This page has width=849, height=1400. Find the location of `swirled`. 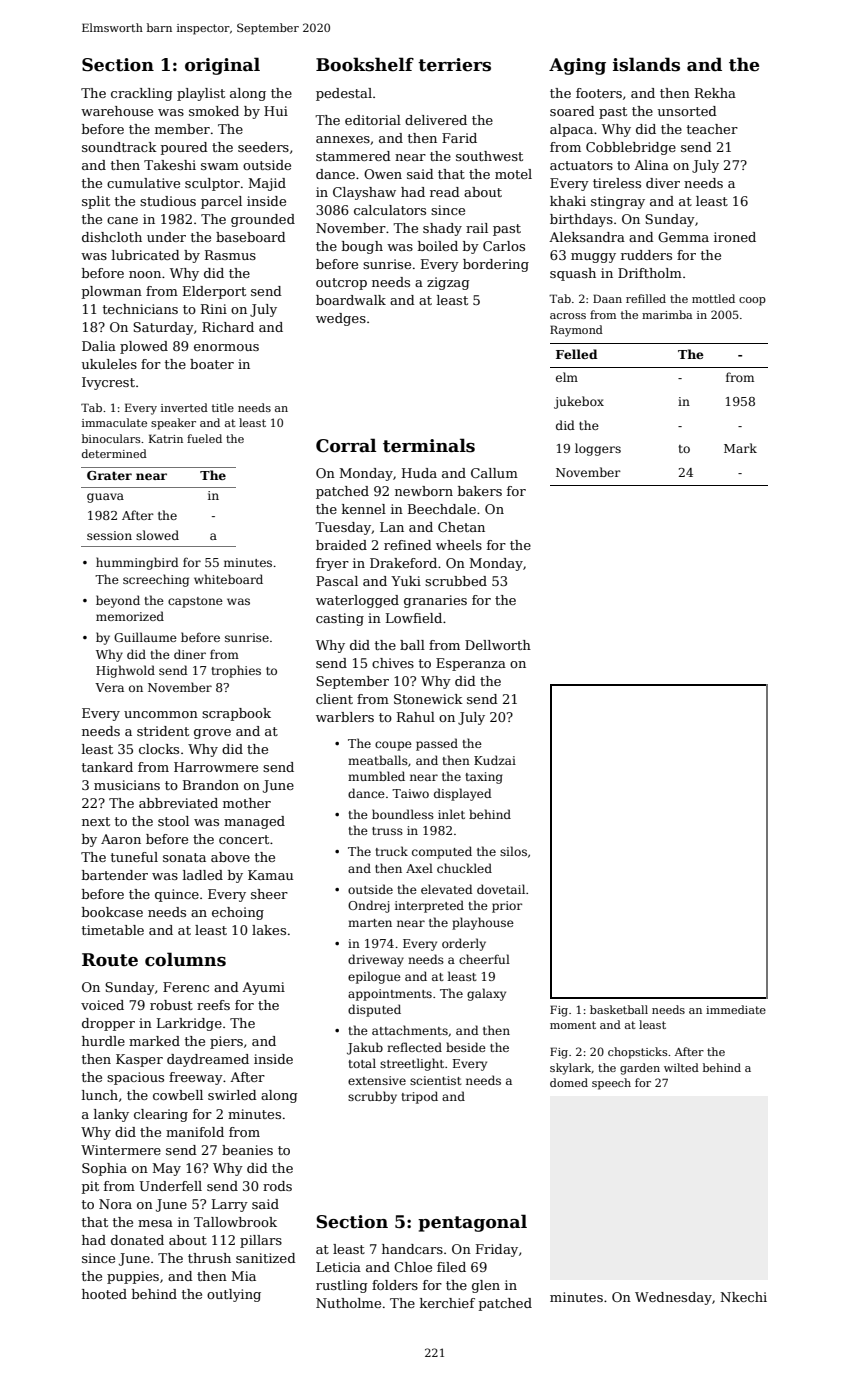

swirled is located at coordinates (232, 1095).
